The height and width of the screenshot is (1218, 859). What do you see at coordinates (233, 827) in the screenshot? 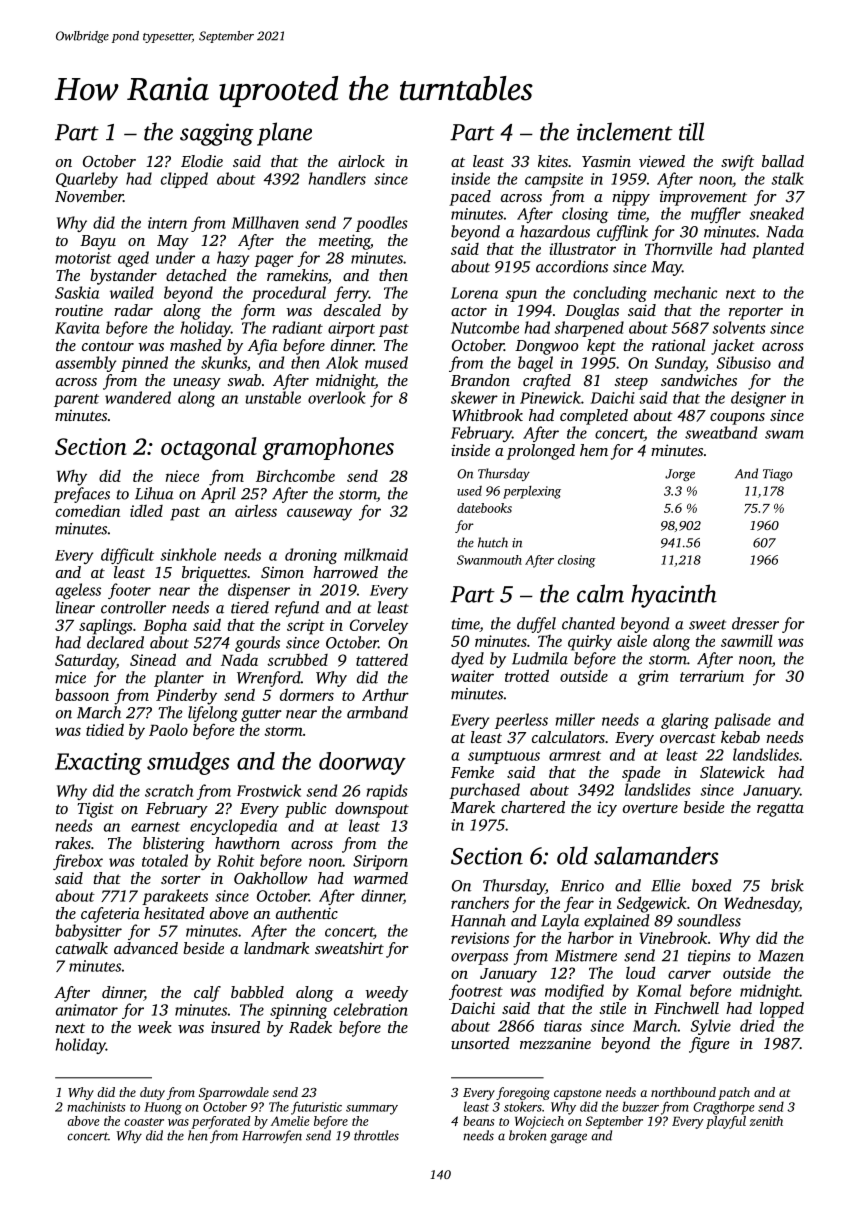
I see `encyclopedia` at bounding box center [233, 827].
